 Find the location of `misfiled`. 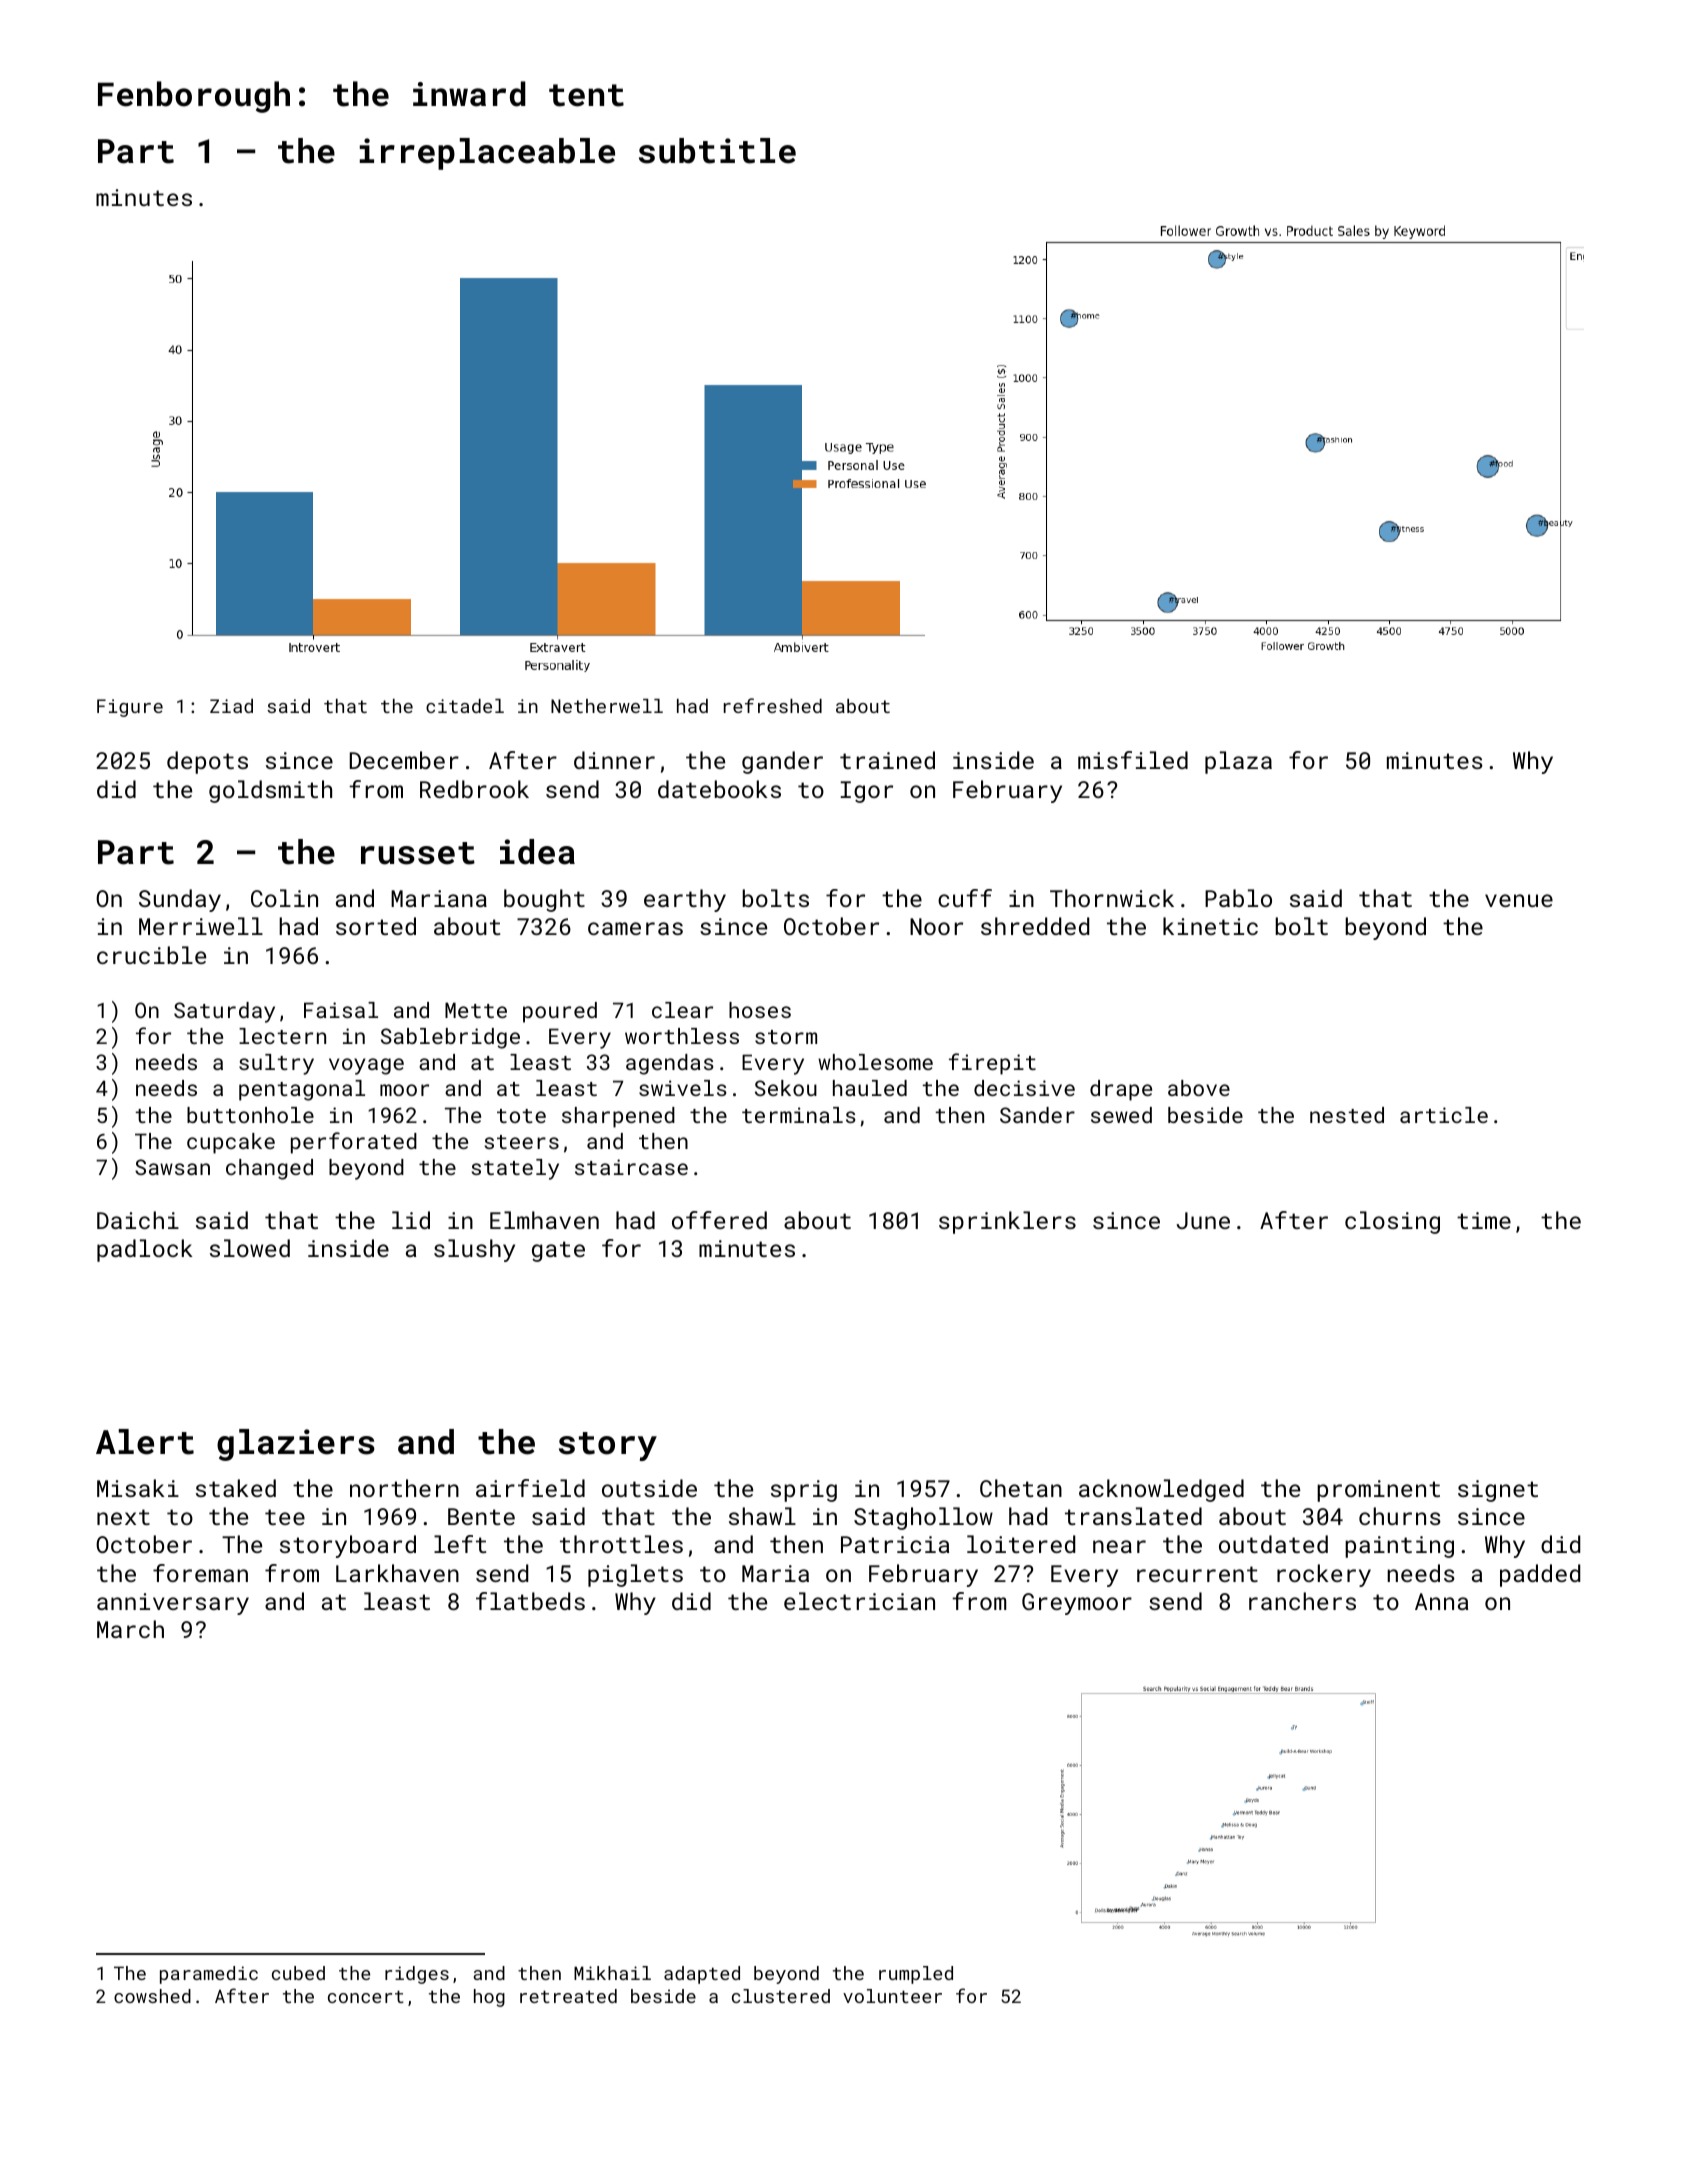

misfiled is located at coordinates (1133, 760).
